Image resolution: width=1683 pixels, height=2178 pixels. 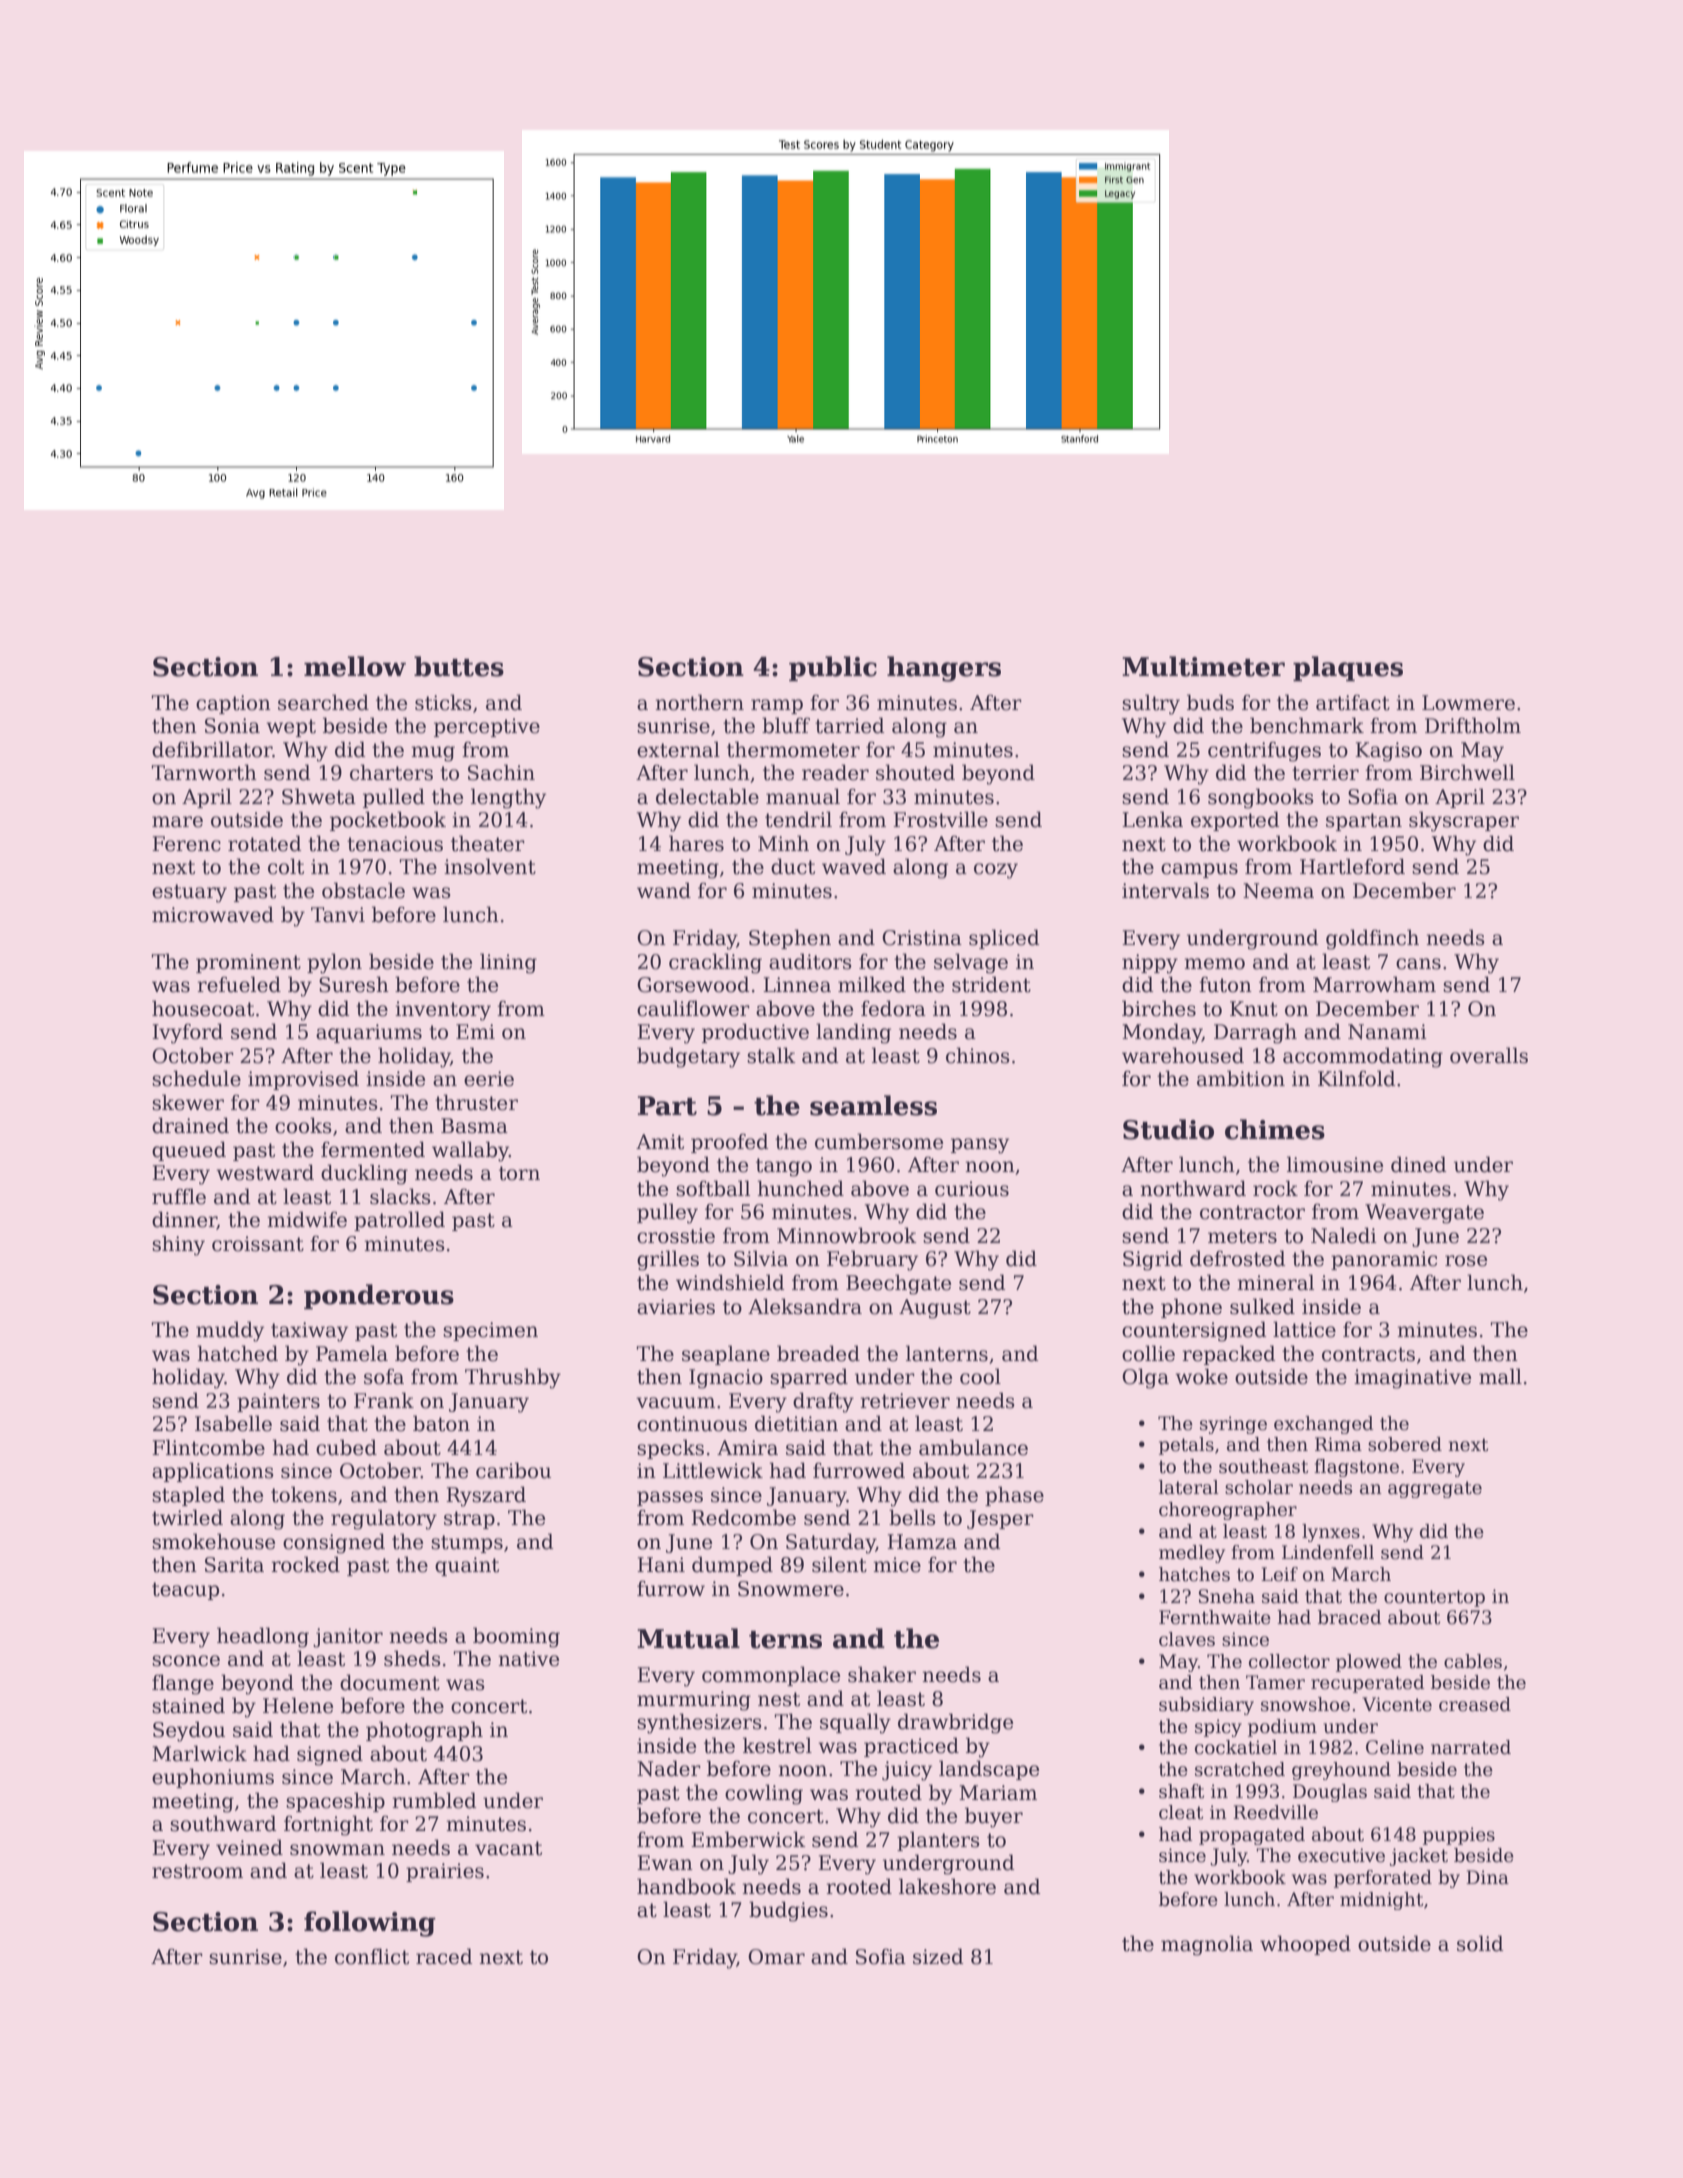 I want to click on terrier, so click(x=1325, y=773).
